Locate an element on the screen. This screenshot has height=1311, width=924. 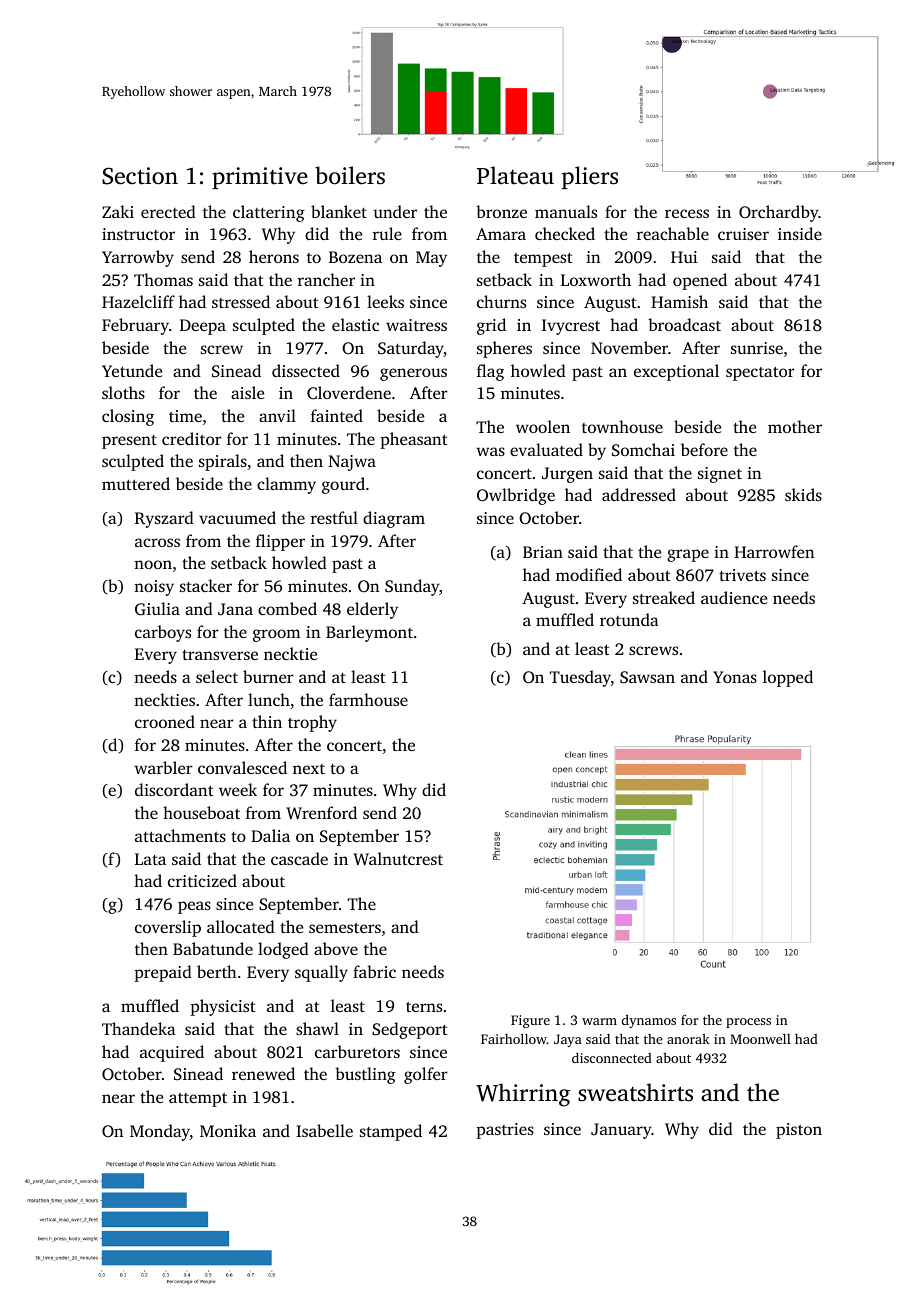
streaked is located at coordinates (664, 597).
